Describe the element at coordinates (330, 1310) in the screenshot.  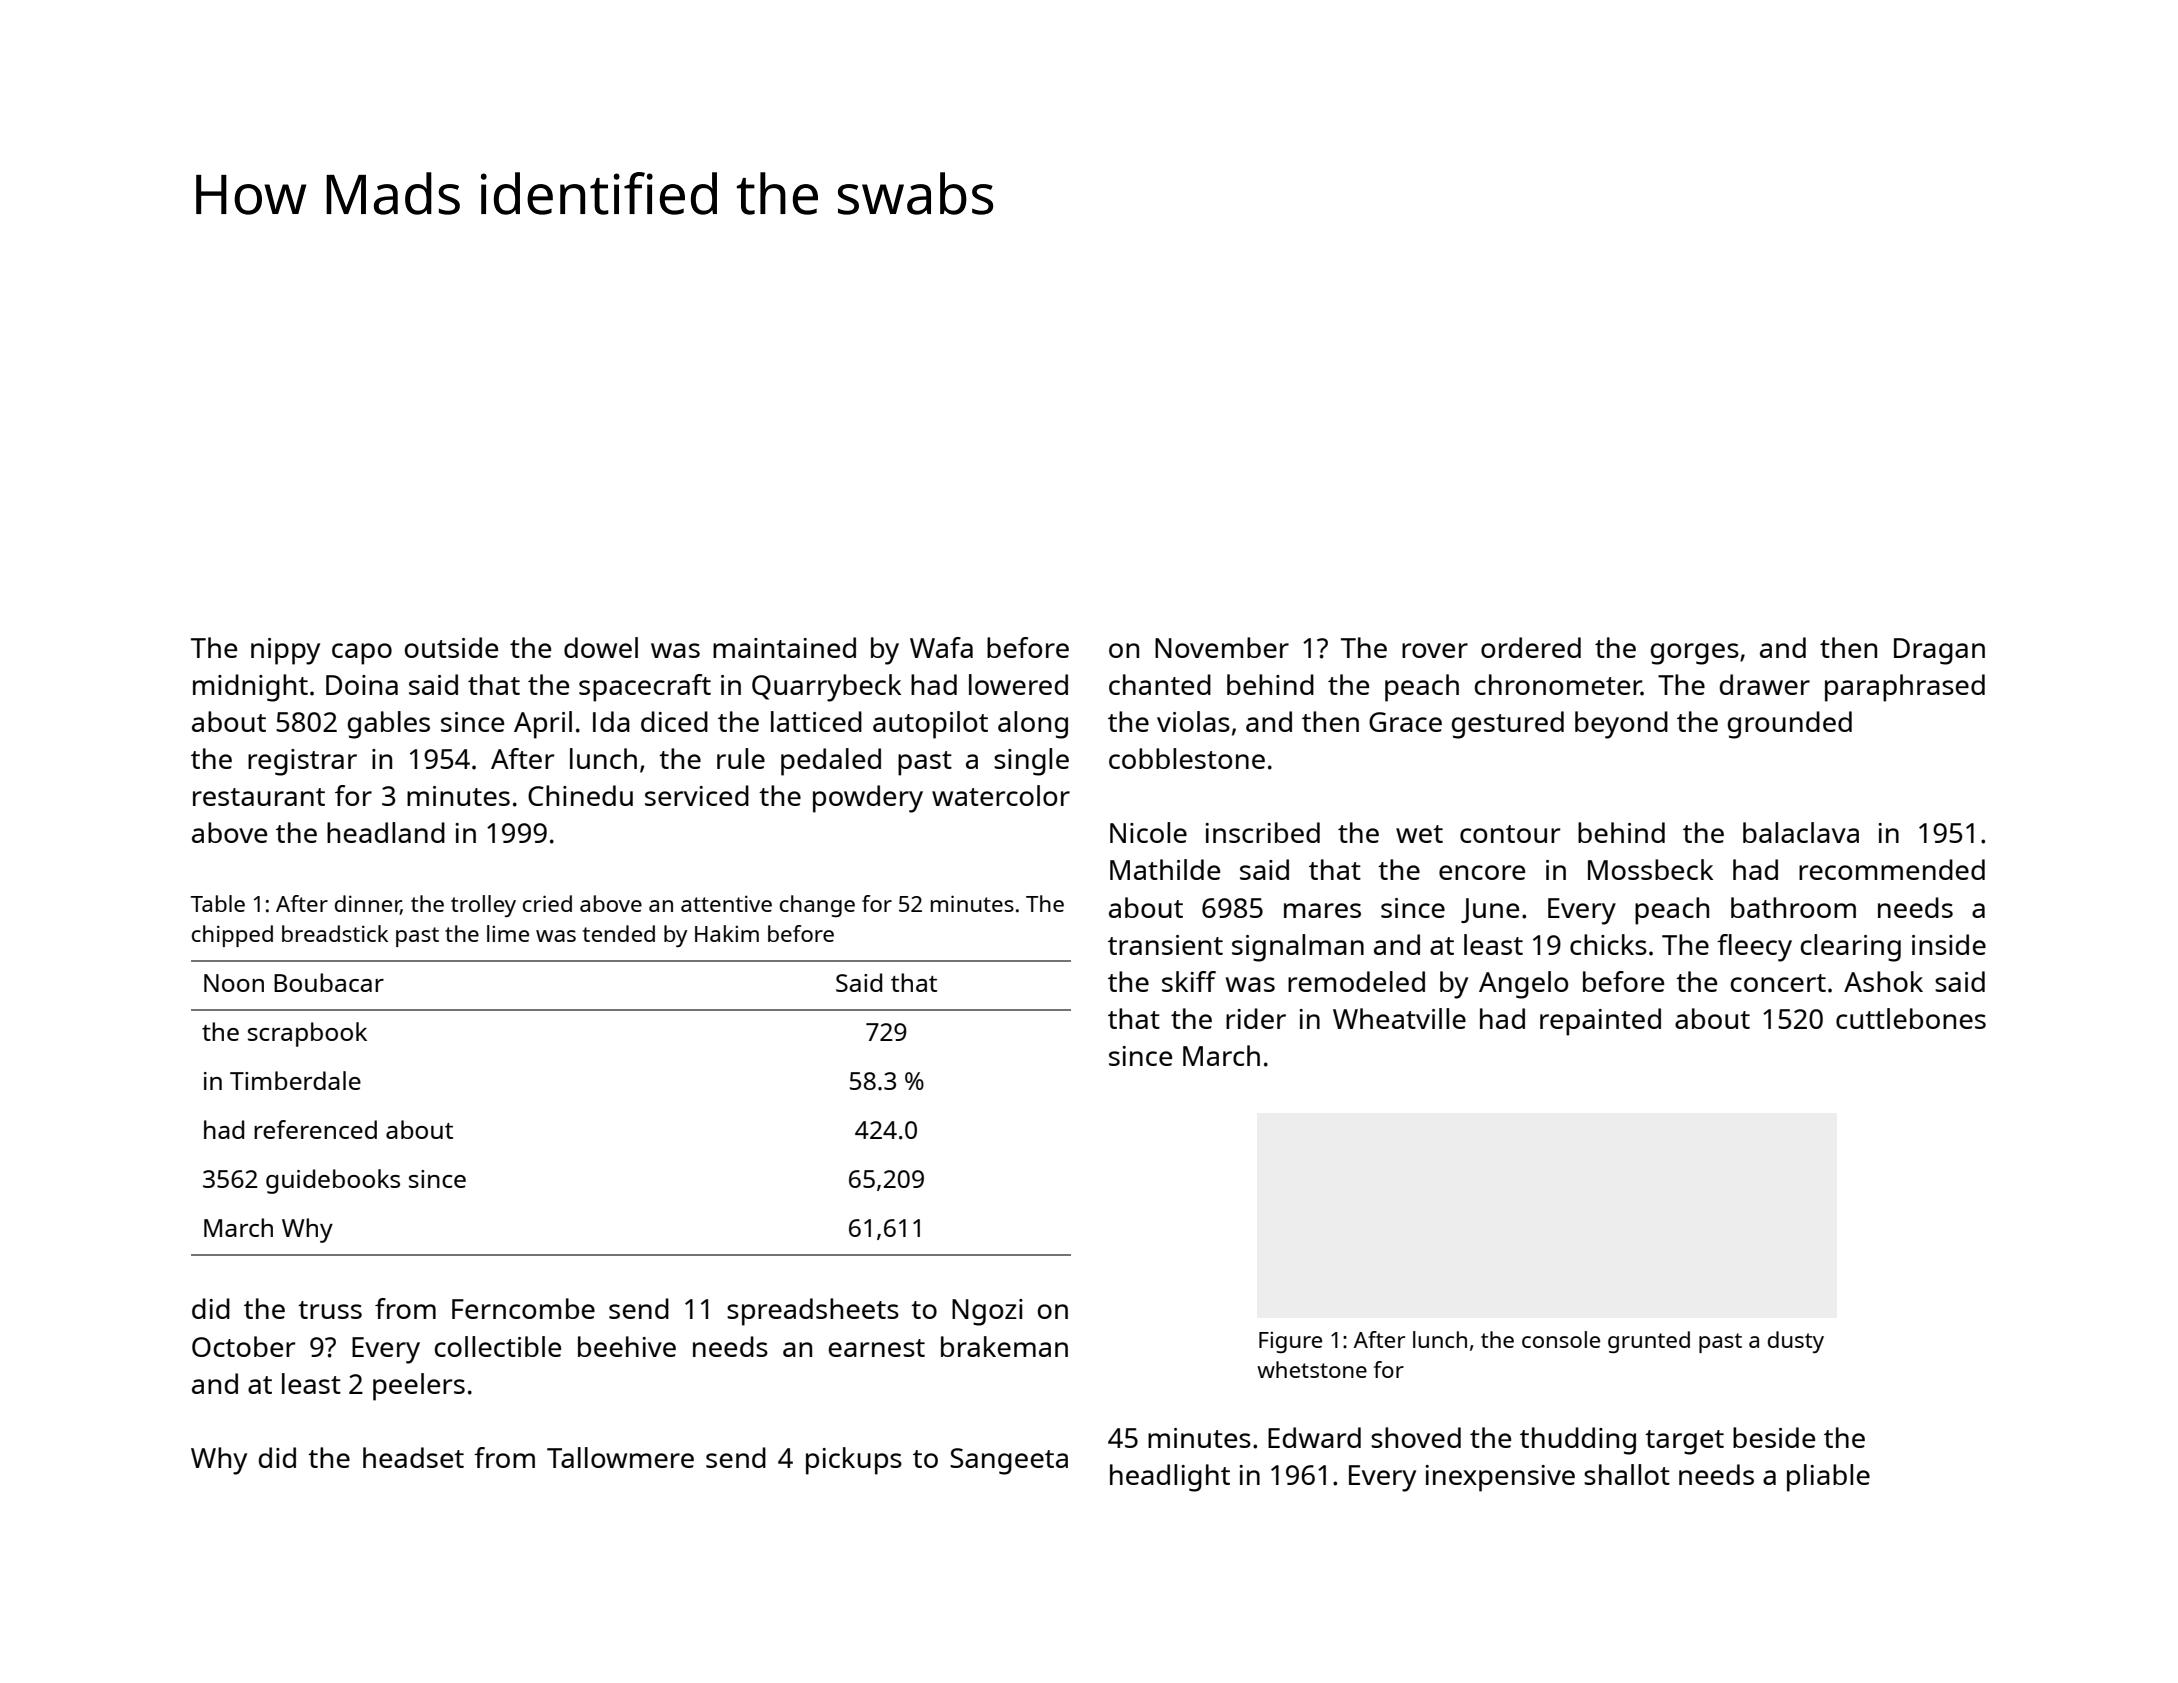
I see `truss` at that location.
